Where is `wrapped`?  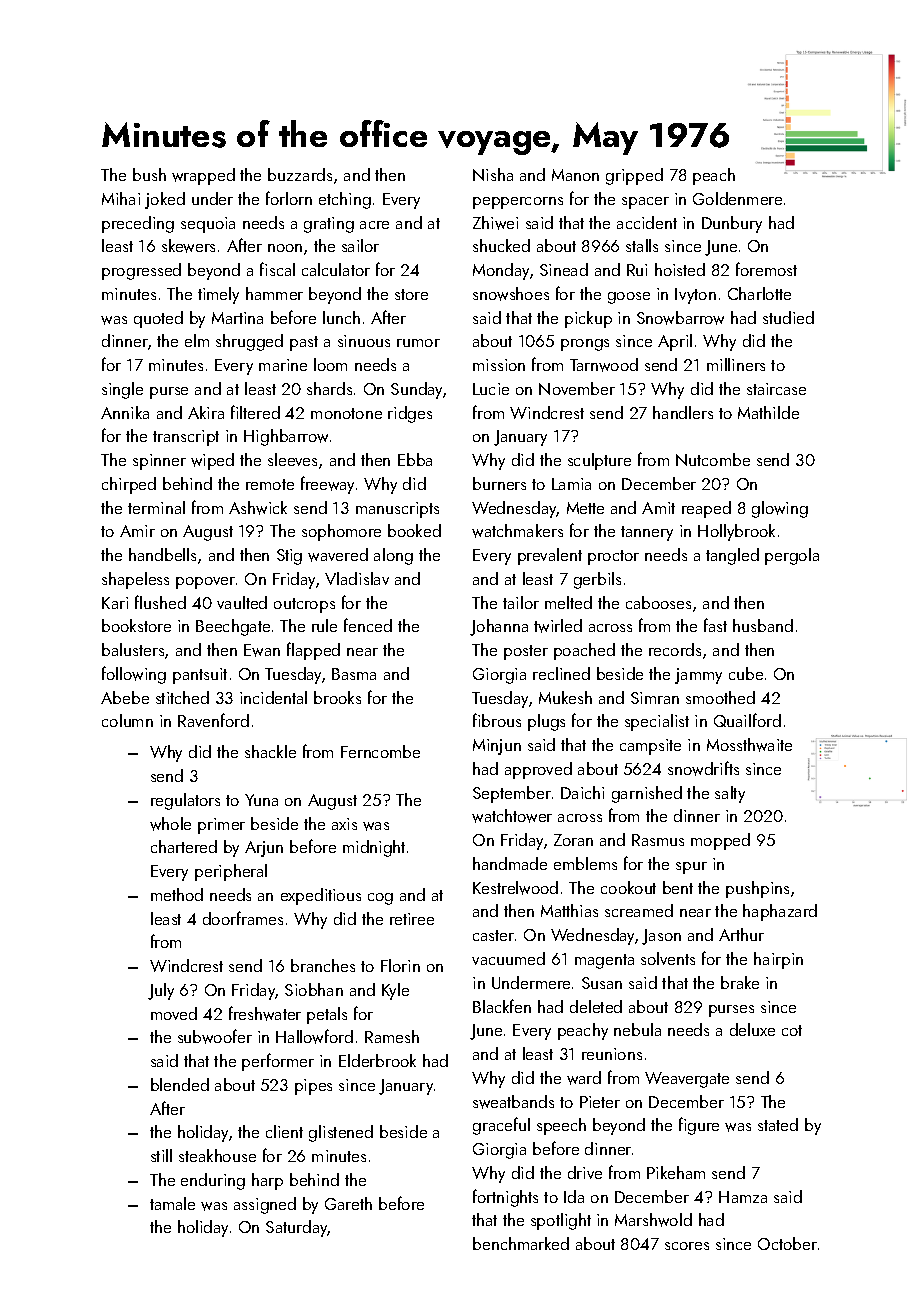 wrapped is located at coordinates (203, 176).
